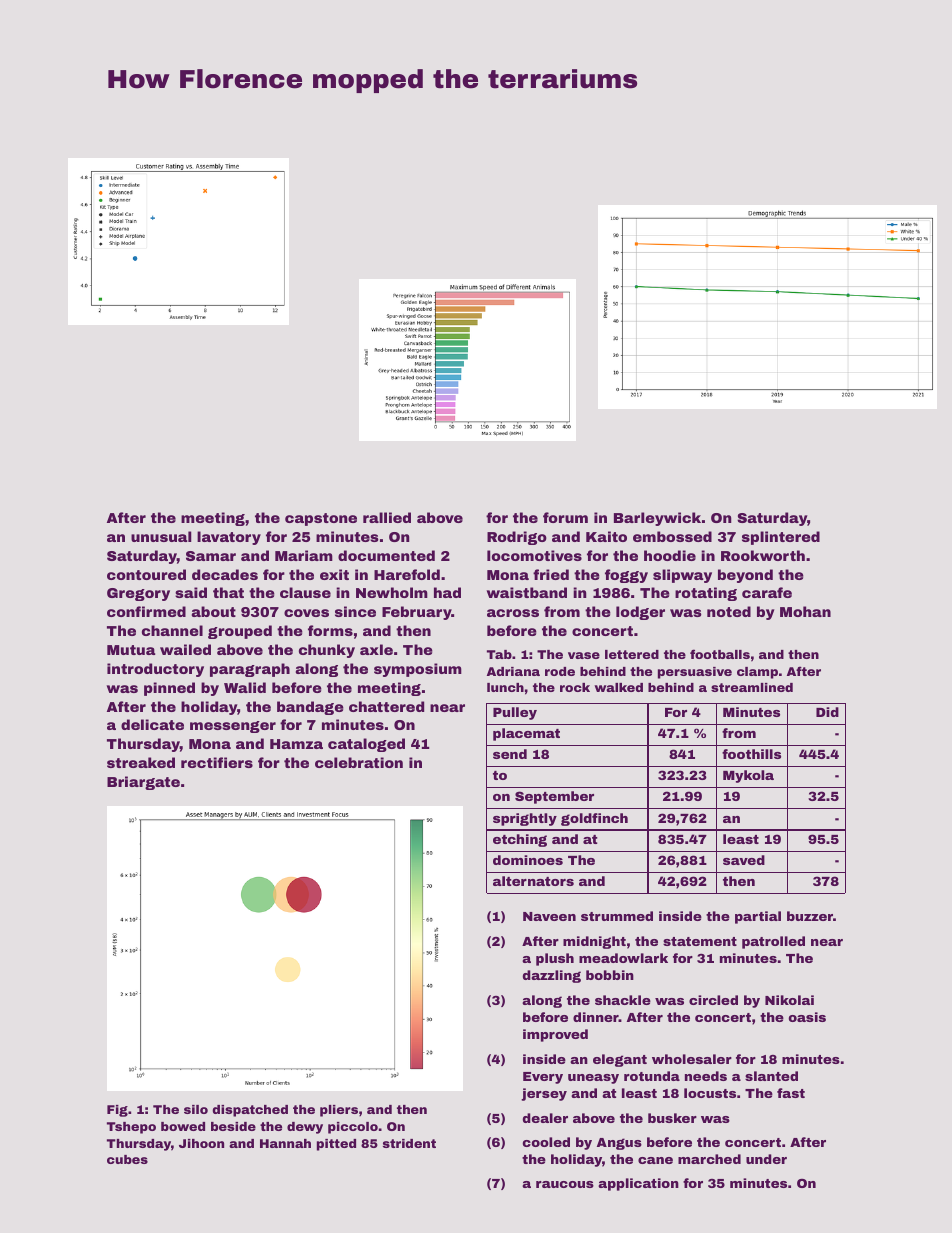 Image resolution: width=952 pixels, height=1233 pixels. What do you see at coordinates (386, 555) in the page?
I see `documented` at bounding box center [386, 555].
